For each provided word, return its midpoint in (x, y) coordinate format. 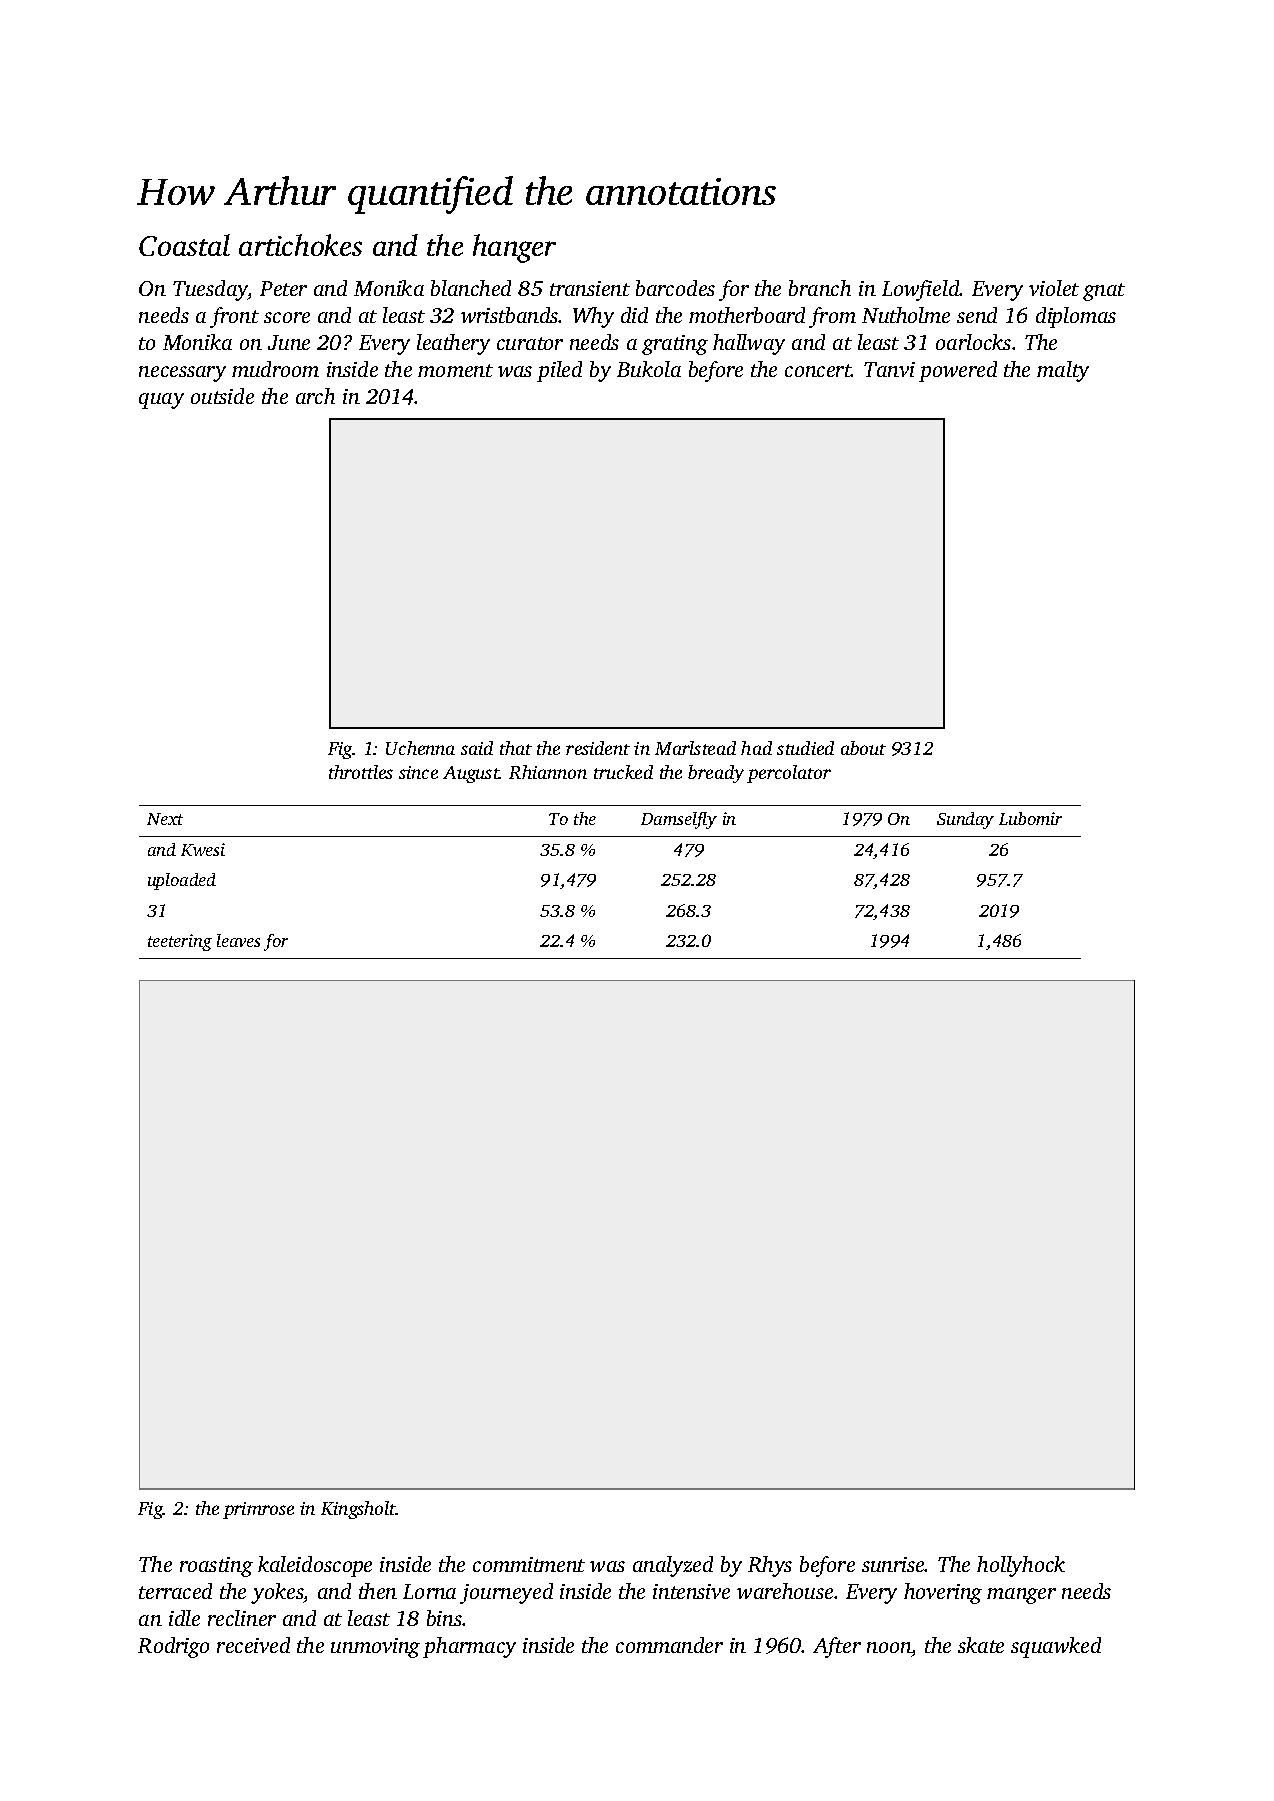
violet (1054, 288)
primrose (258, 1510)
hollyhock (1021, 1566)
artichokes (300, 245)
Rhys (770, 1566)
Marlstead (695, 748)
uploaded (182, 881)
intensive (691, 1591)
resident (598, 748)
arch (315, 396)
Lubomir (1030, 818)
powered (958, 371)
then (378, 1591)
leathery (453, 344)
